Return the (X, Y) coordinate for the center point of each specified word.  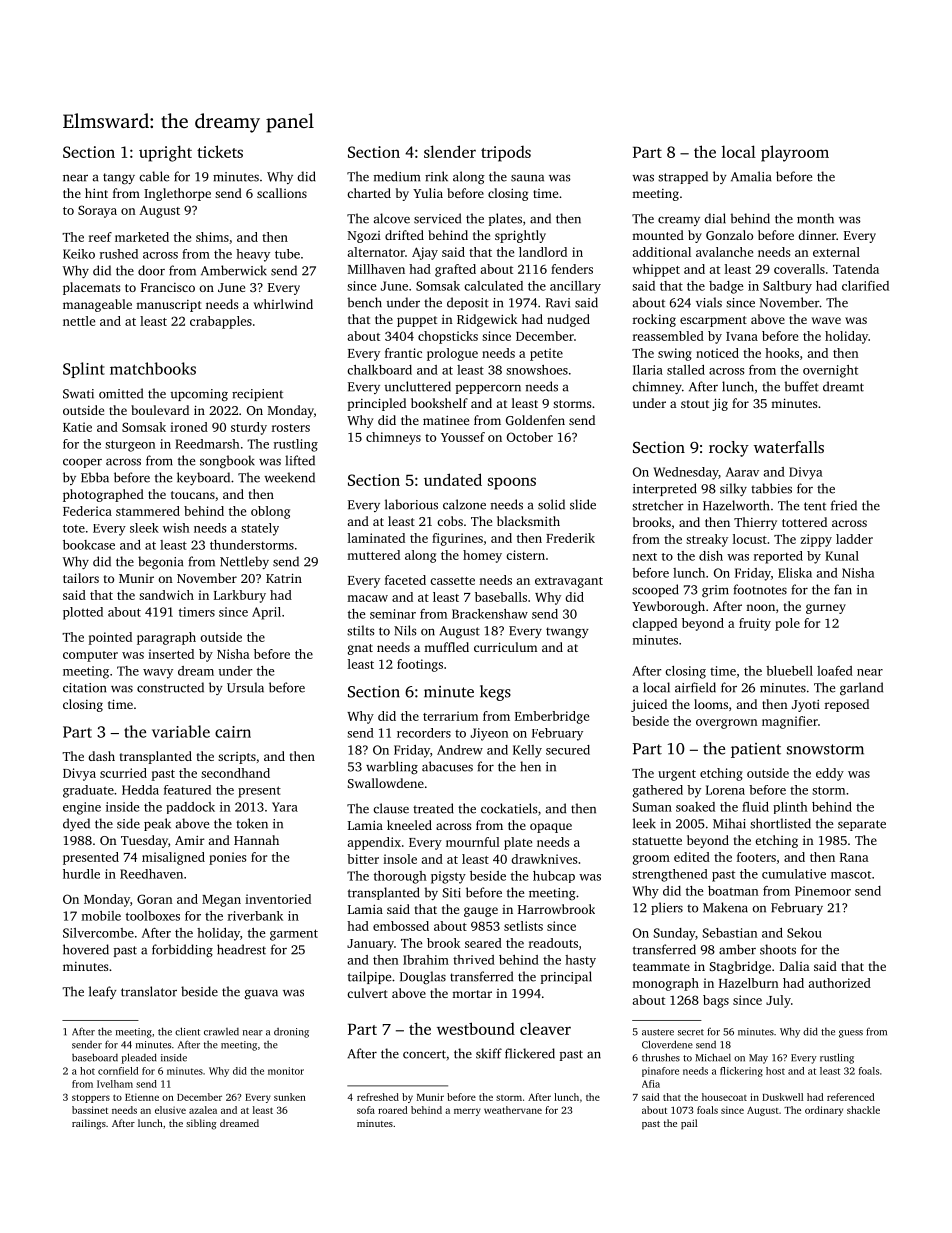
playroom (795, 153)
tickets (220, 151)
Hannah (256, 840)
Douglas (423, 977)
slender (450, 151)
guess (851, 1034)
